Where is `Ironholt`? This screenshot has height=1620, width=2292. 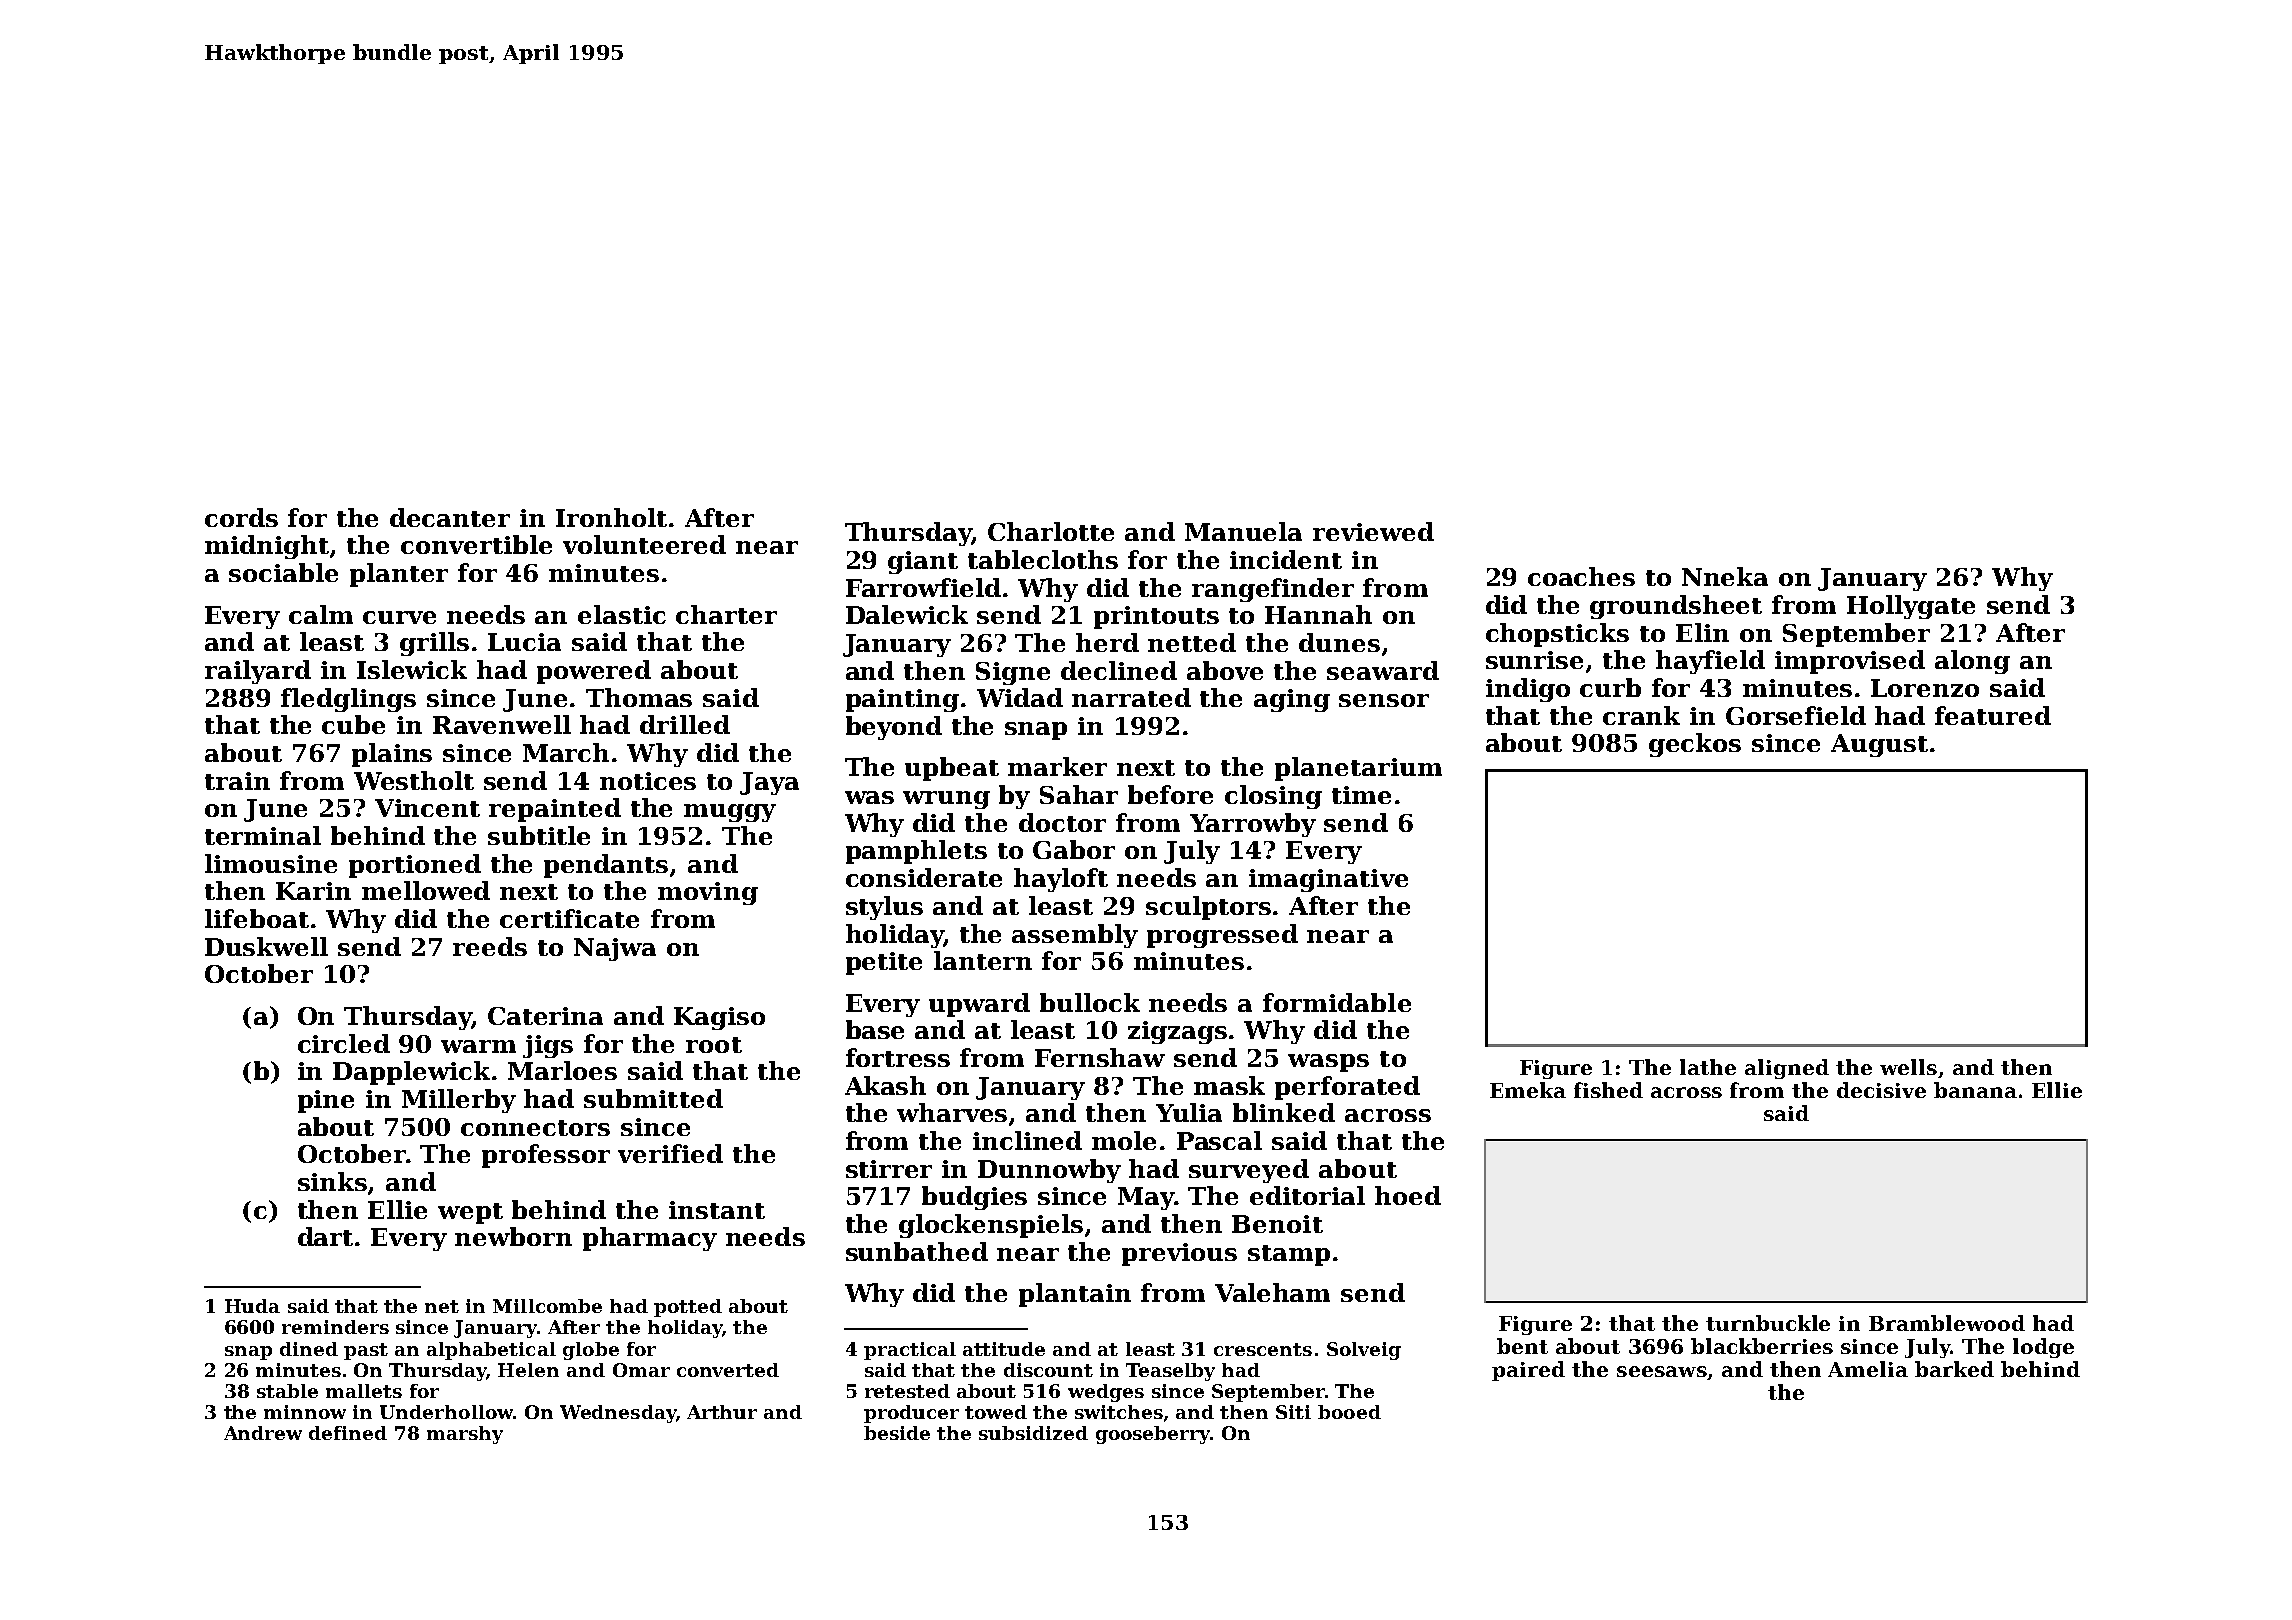
Ironholt is located at coordinates (611, 517).
